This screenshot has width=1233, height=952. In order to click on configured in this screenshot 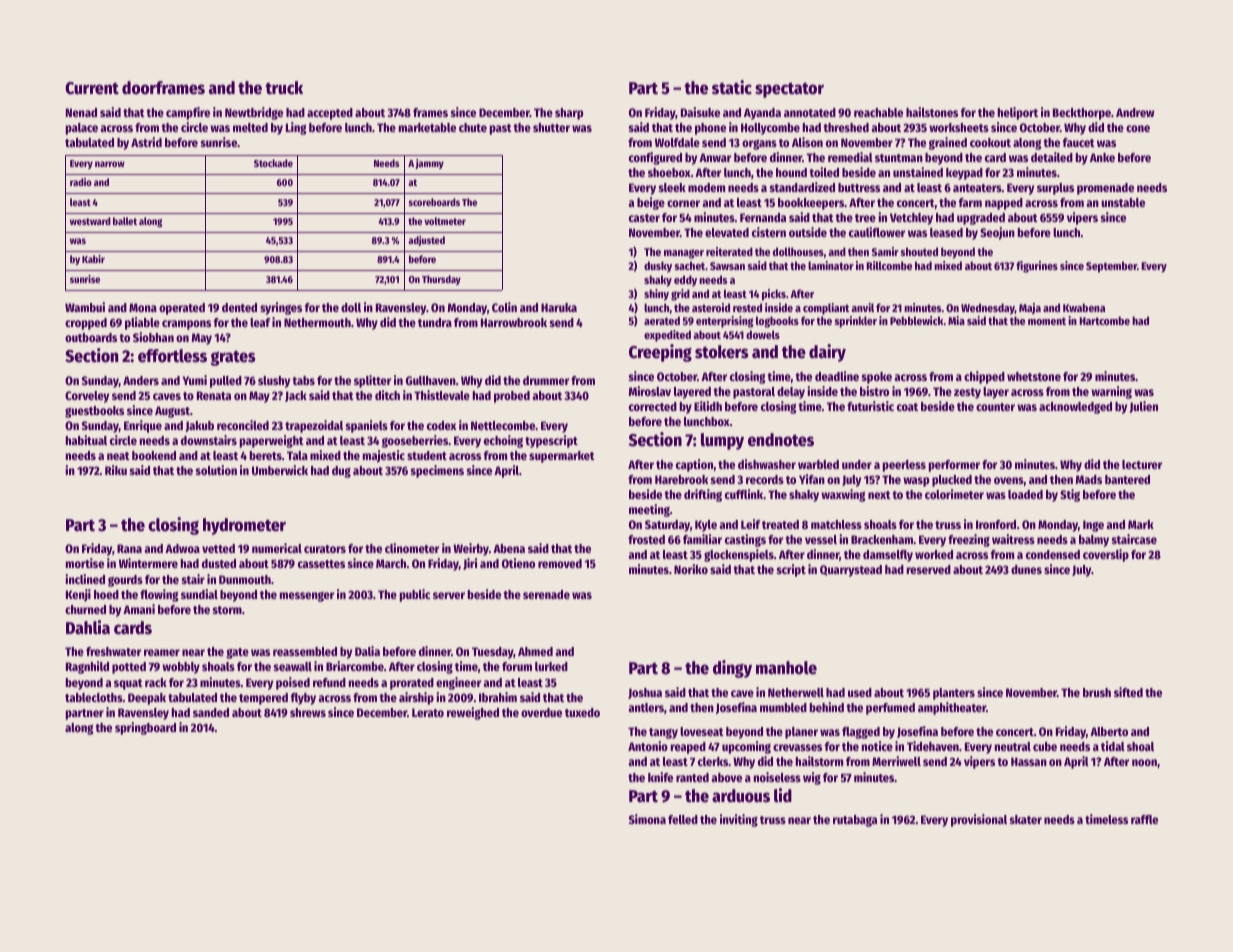, I will do `click(655, 158)`.
